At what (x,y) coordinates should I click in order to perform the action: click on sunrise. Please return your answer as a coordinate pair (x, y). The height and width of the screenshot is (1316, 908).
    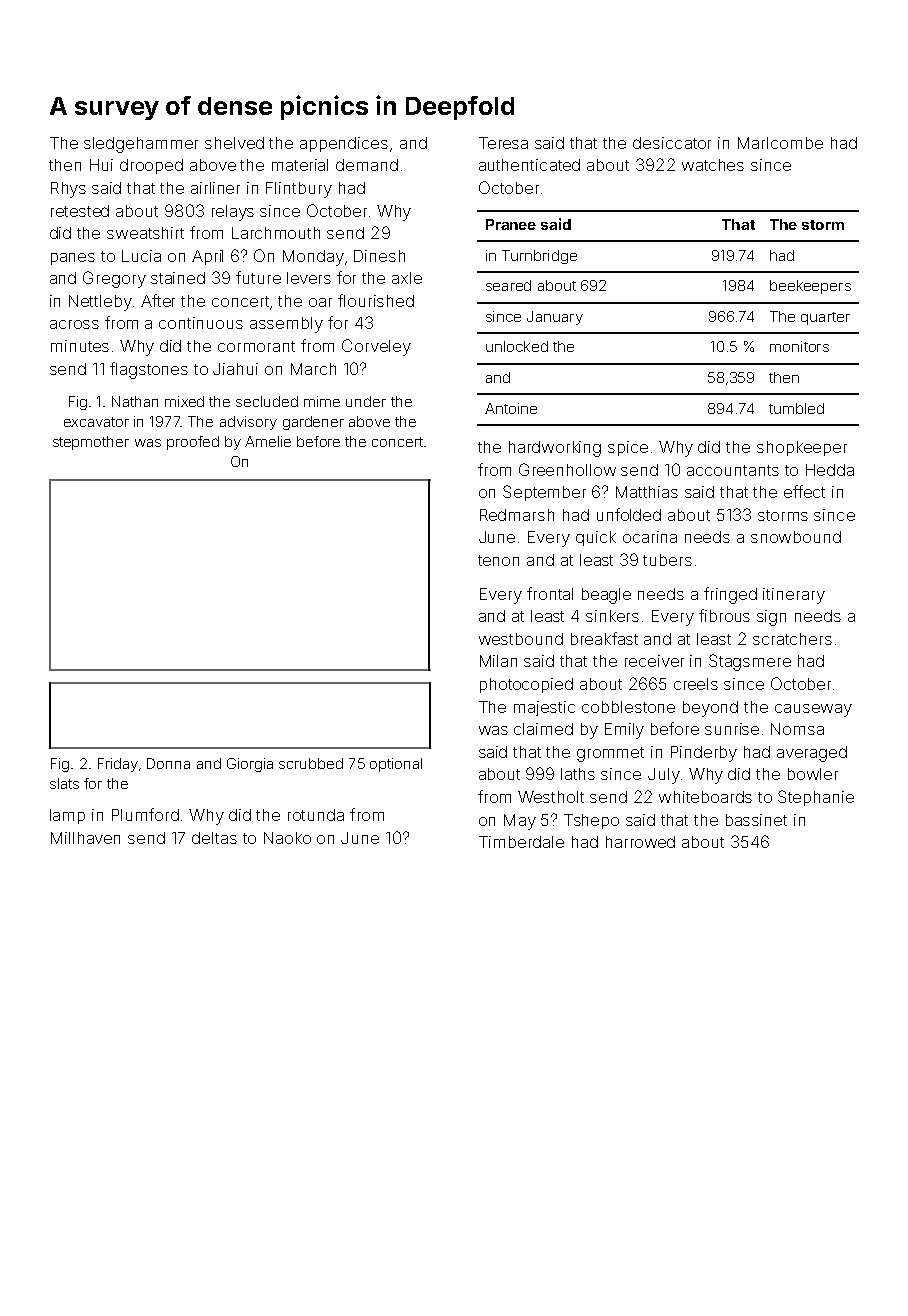
    Looking at the image, I should click on (732, 729).
